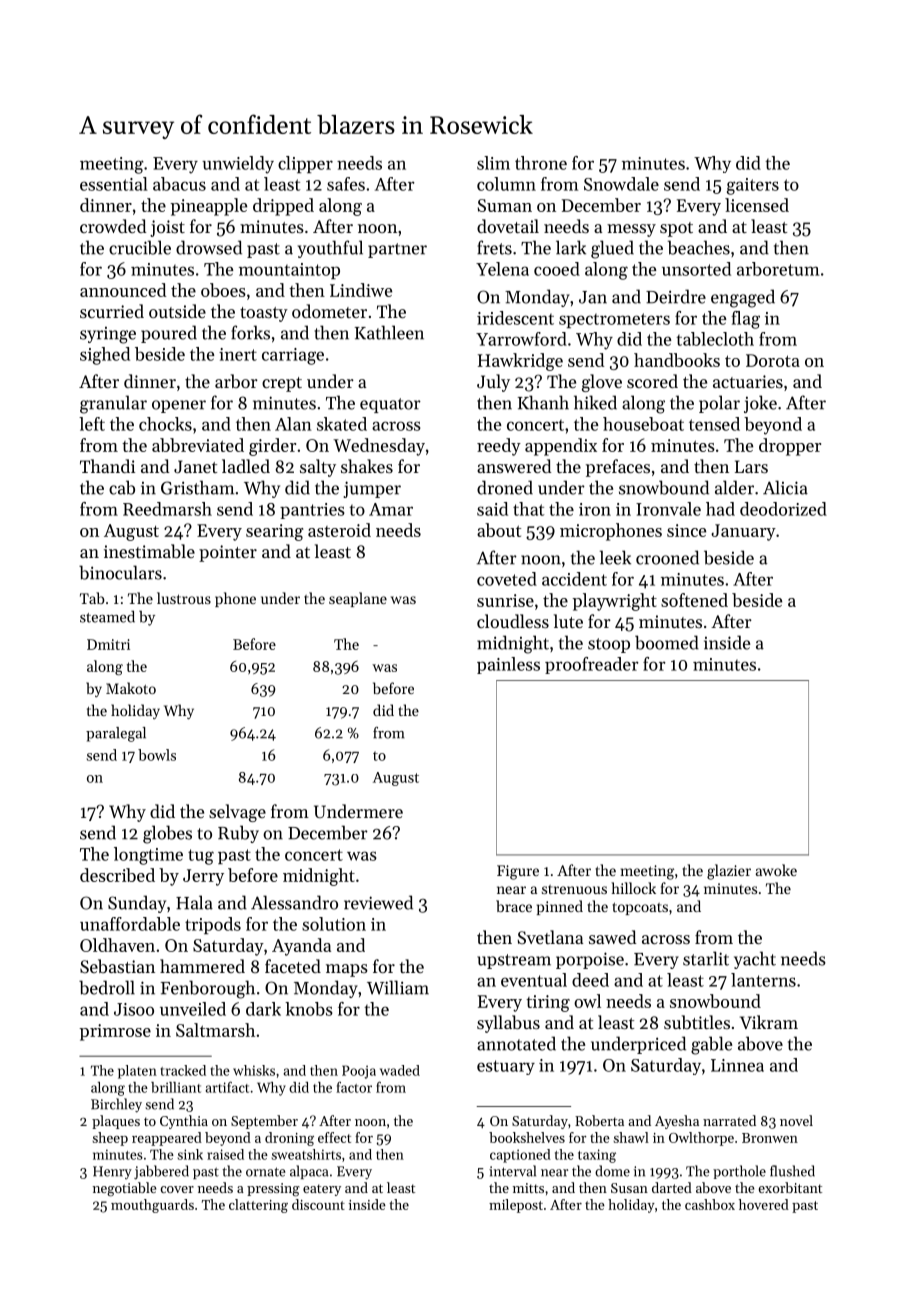  I want to click on Henry, so click(112, 1173).
